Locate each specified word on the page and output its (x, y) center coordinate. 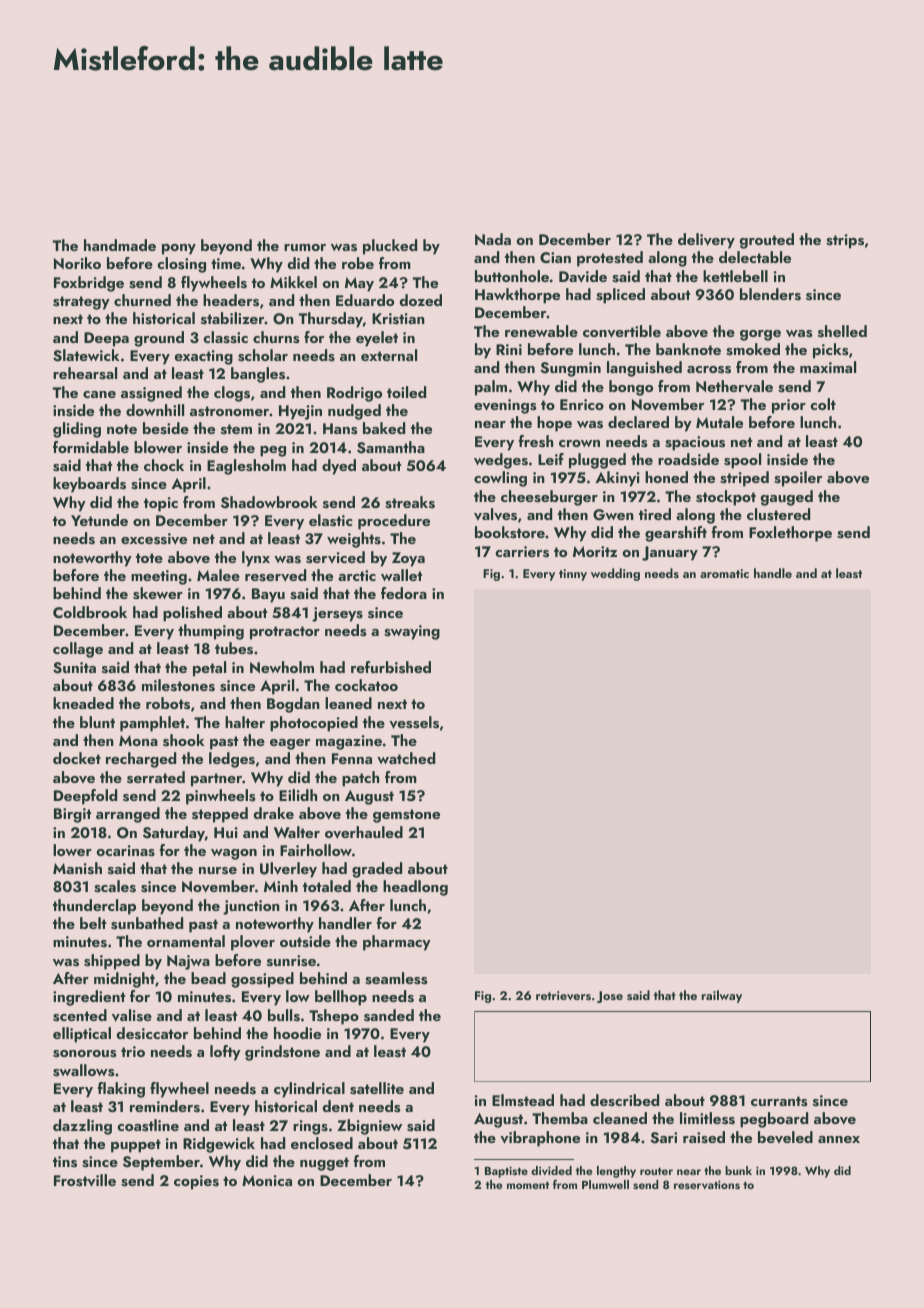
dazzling (82, 1127)
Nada (493, 239)
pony (179, 249)
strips (845, 241)
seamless (396, 978)
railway (721, 996)
